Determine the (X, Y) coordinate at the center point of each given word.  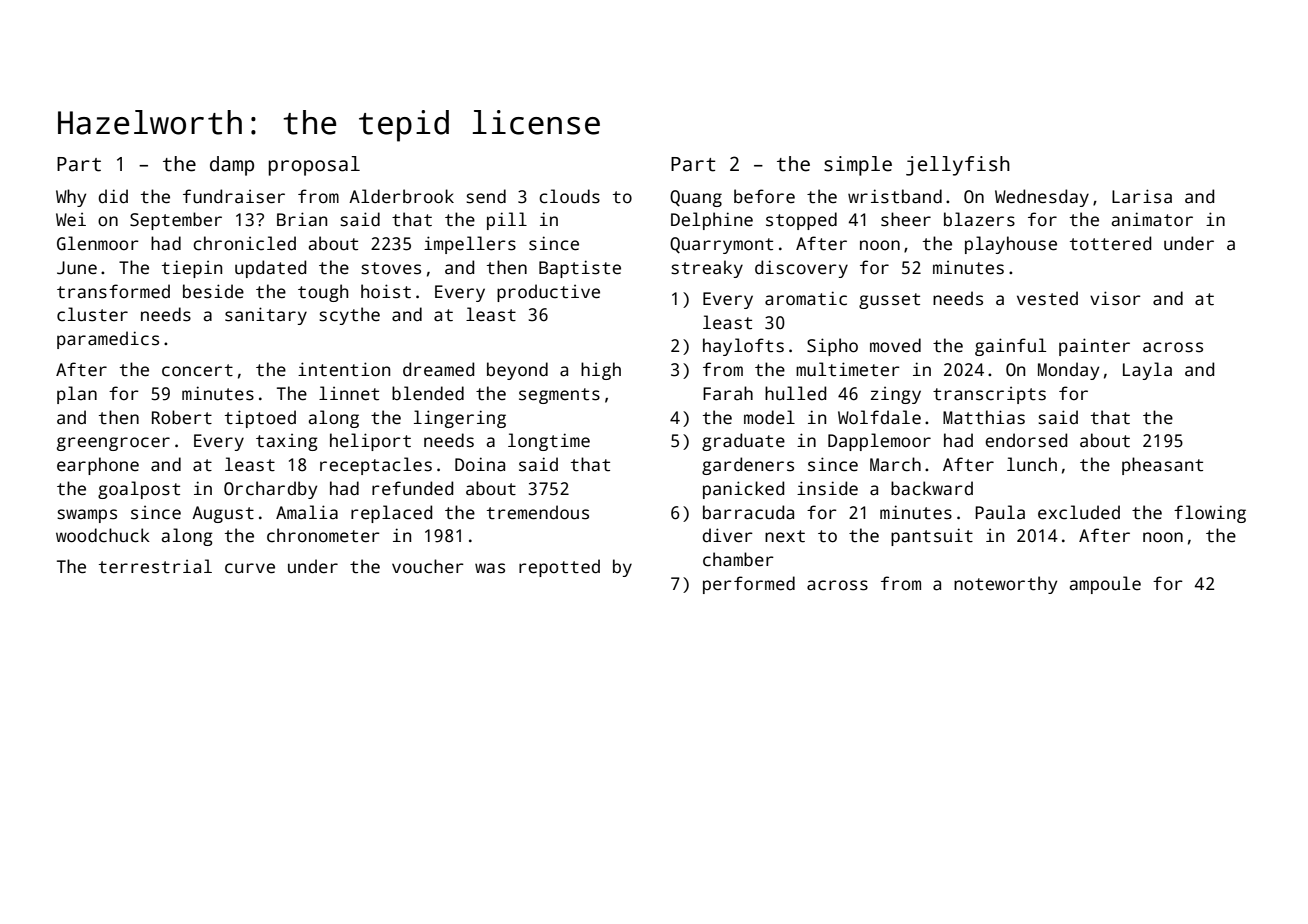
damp (232, 166)
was (490, 568)
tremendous (538, 512)
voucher (428, 566)
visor (1115, 298)
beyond (517, 371)
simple (858, 166)
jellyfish (958, 166)
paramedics (108, 340)
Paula (1000, 512)
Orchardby (270, 490)
